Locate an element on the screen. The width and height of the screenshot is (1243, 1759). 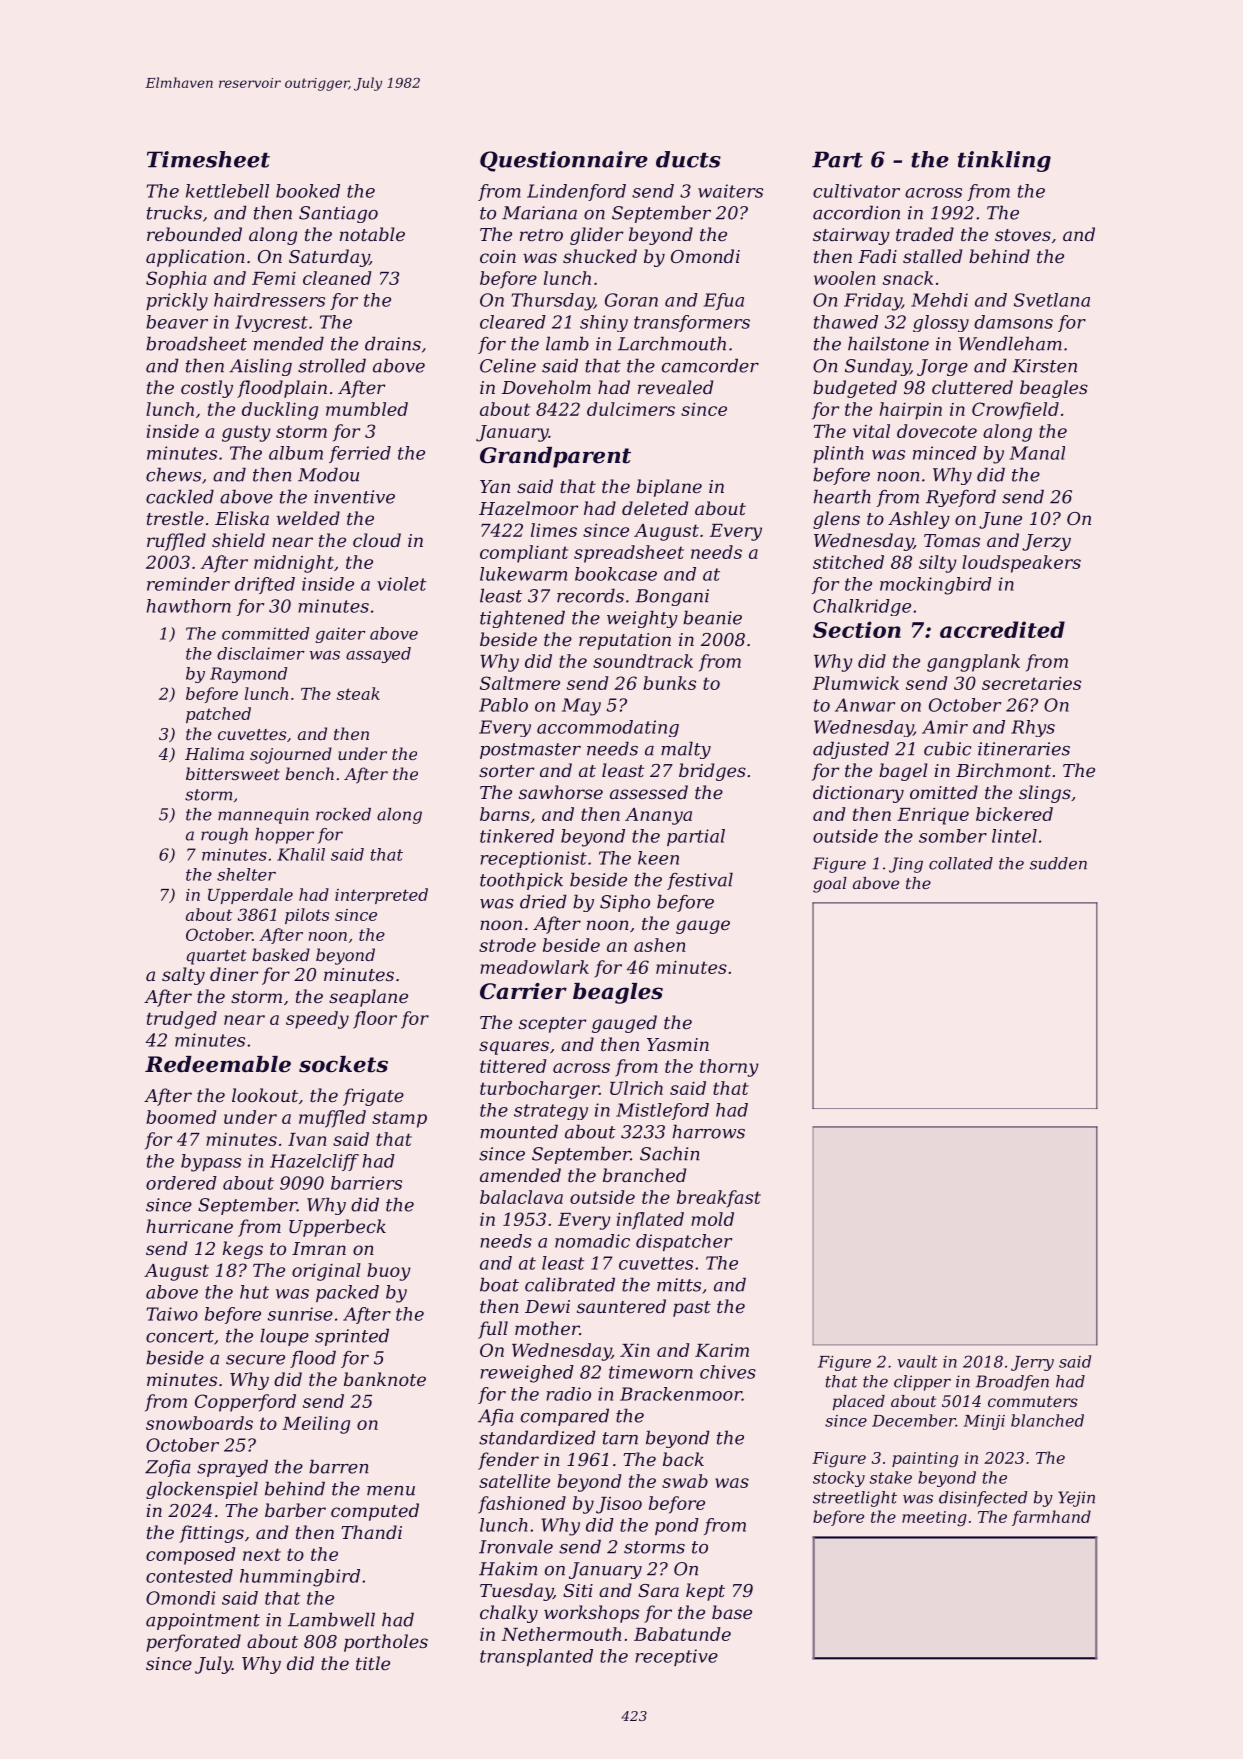
Questionnaire is located at coordinates (564, 161).
